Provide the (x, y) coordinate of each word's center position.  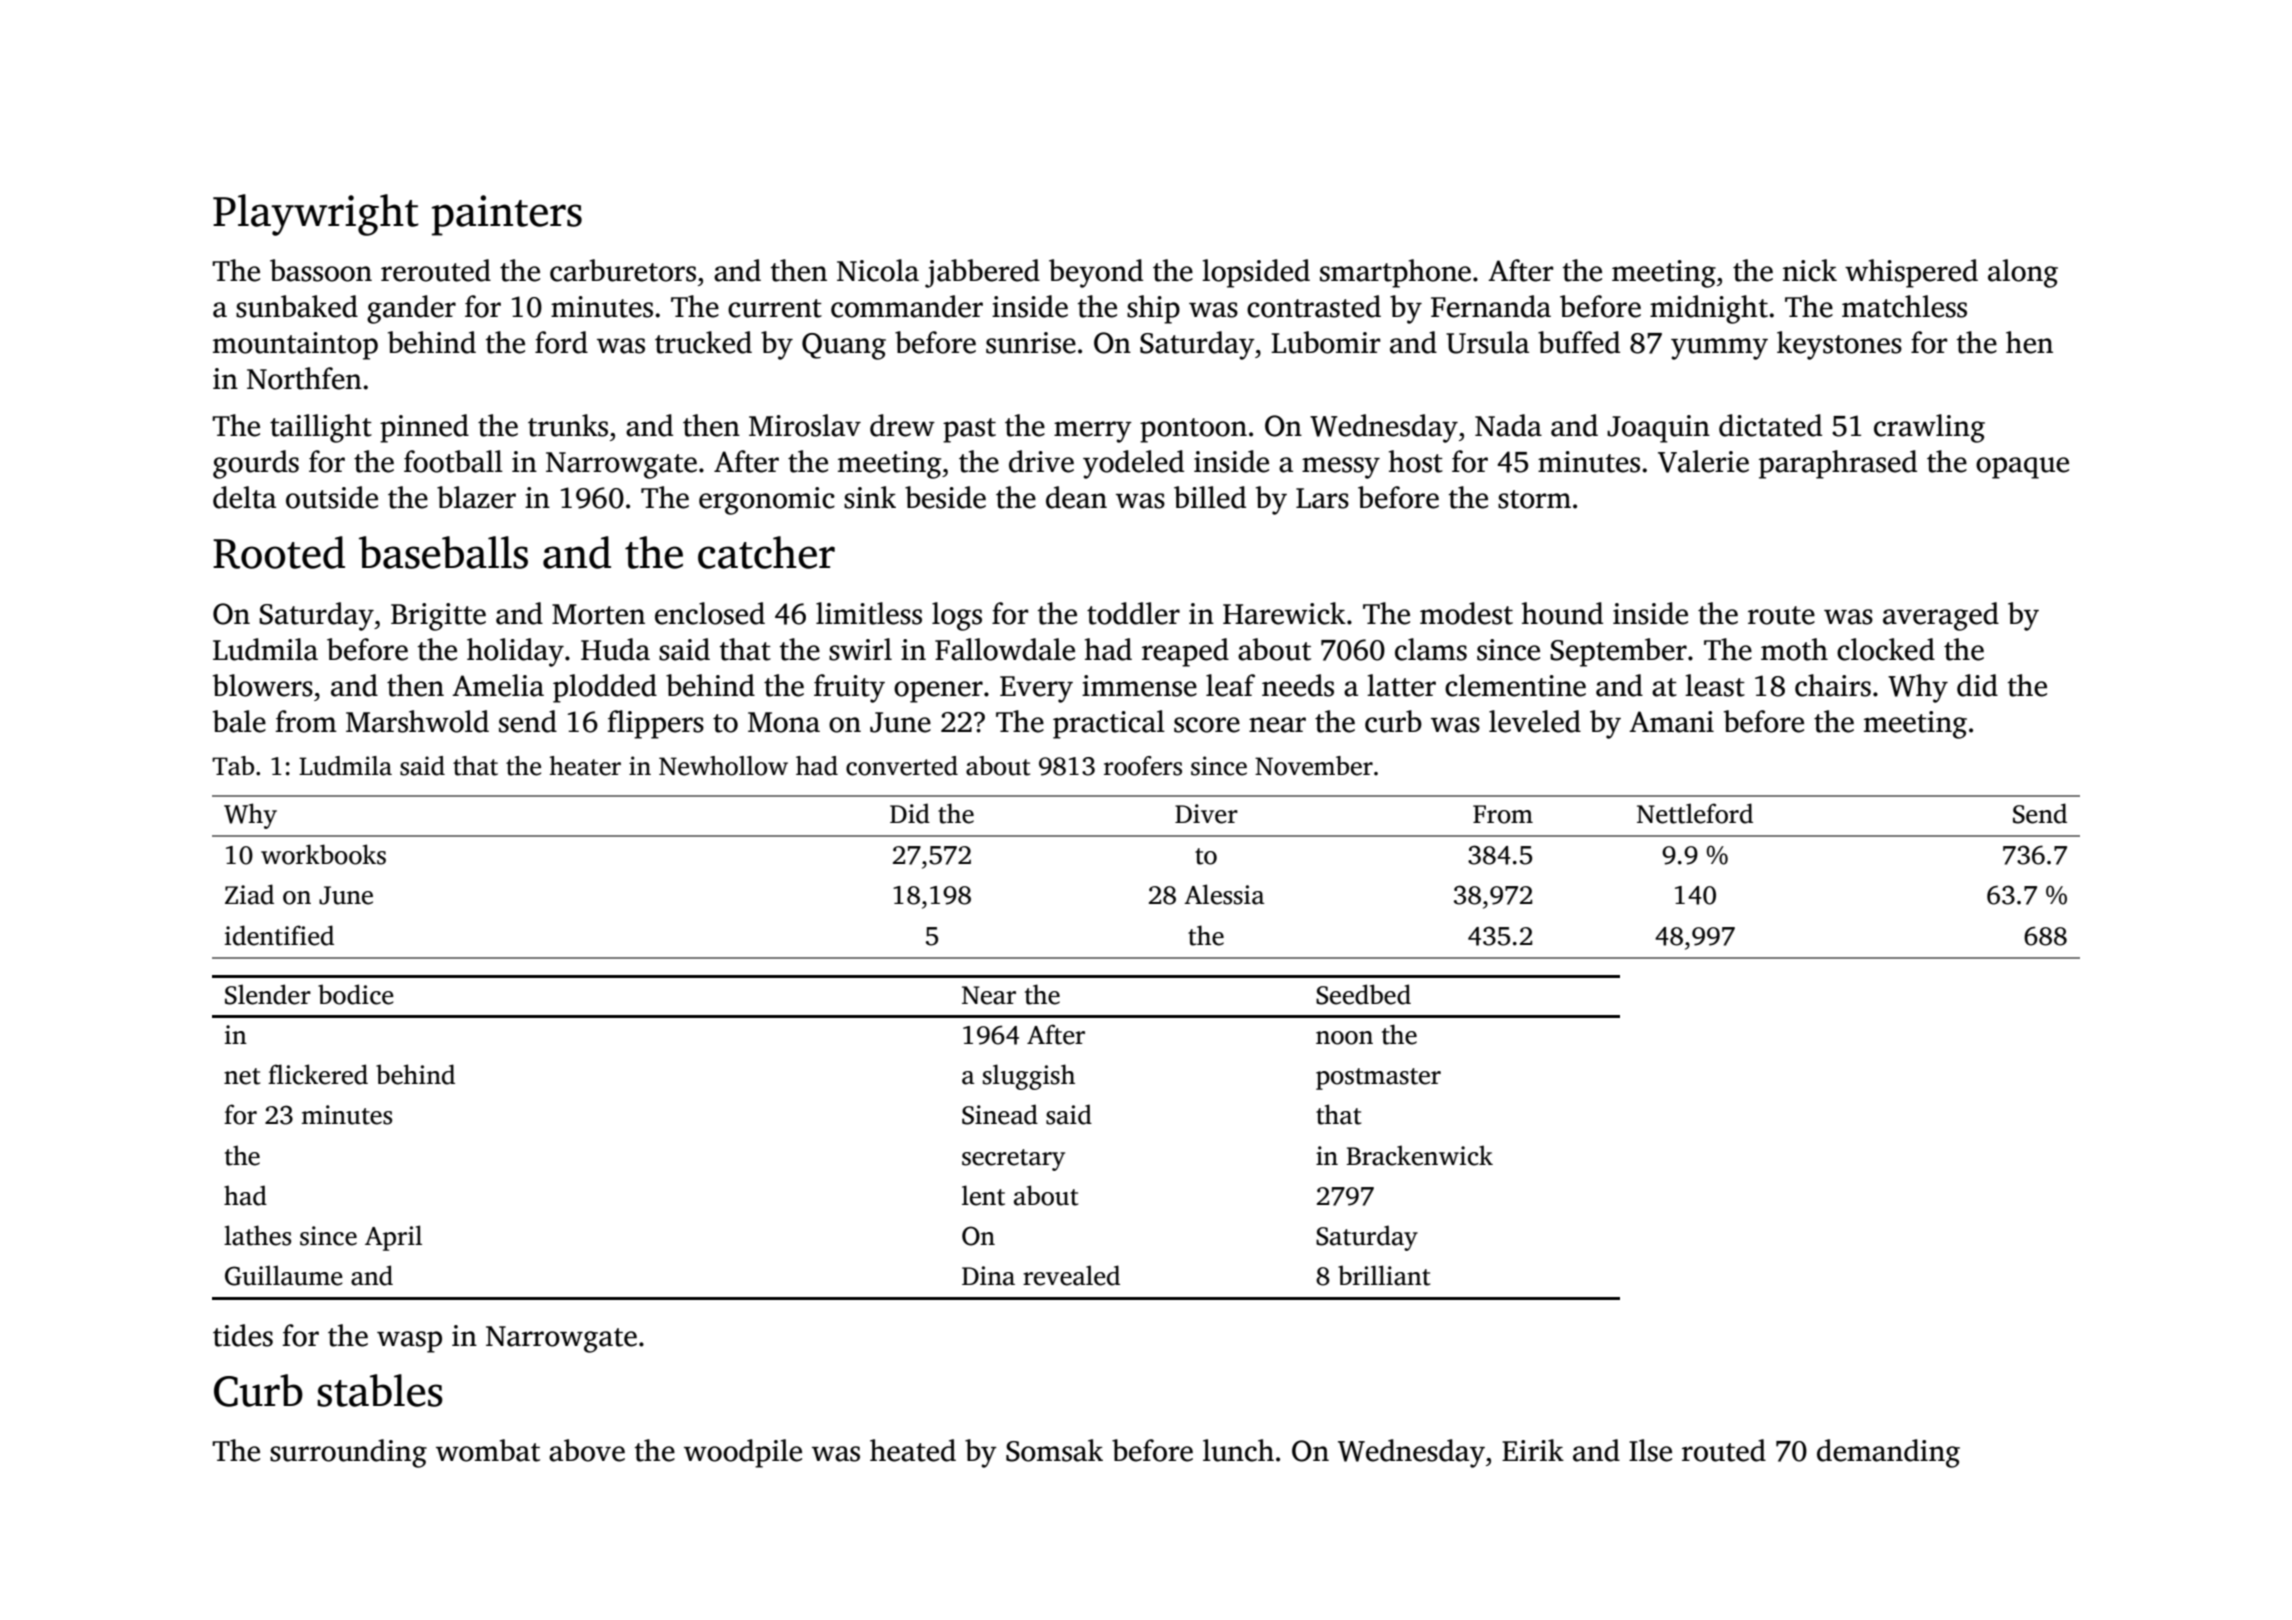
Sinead (1000, 1114)
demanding (1888, 1453)
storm (1534, 499)
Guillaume (284, 1275)
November (1314, 766)
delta (244, 497)
